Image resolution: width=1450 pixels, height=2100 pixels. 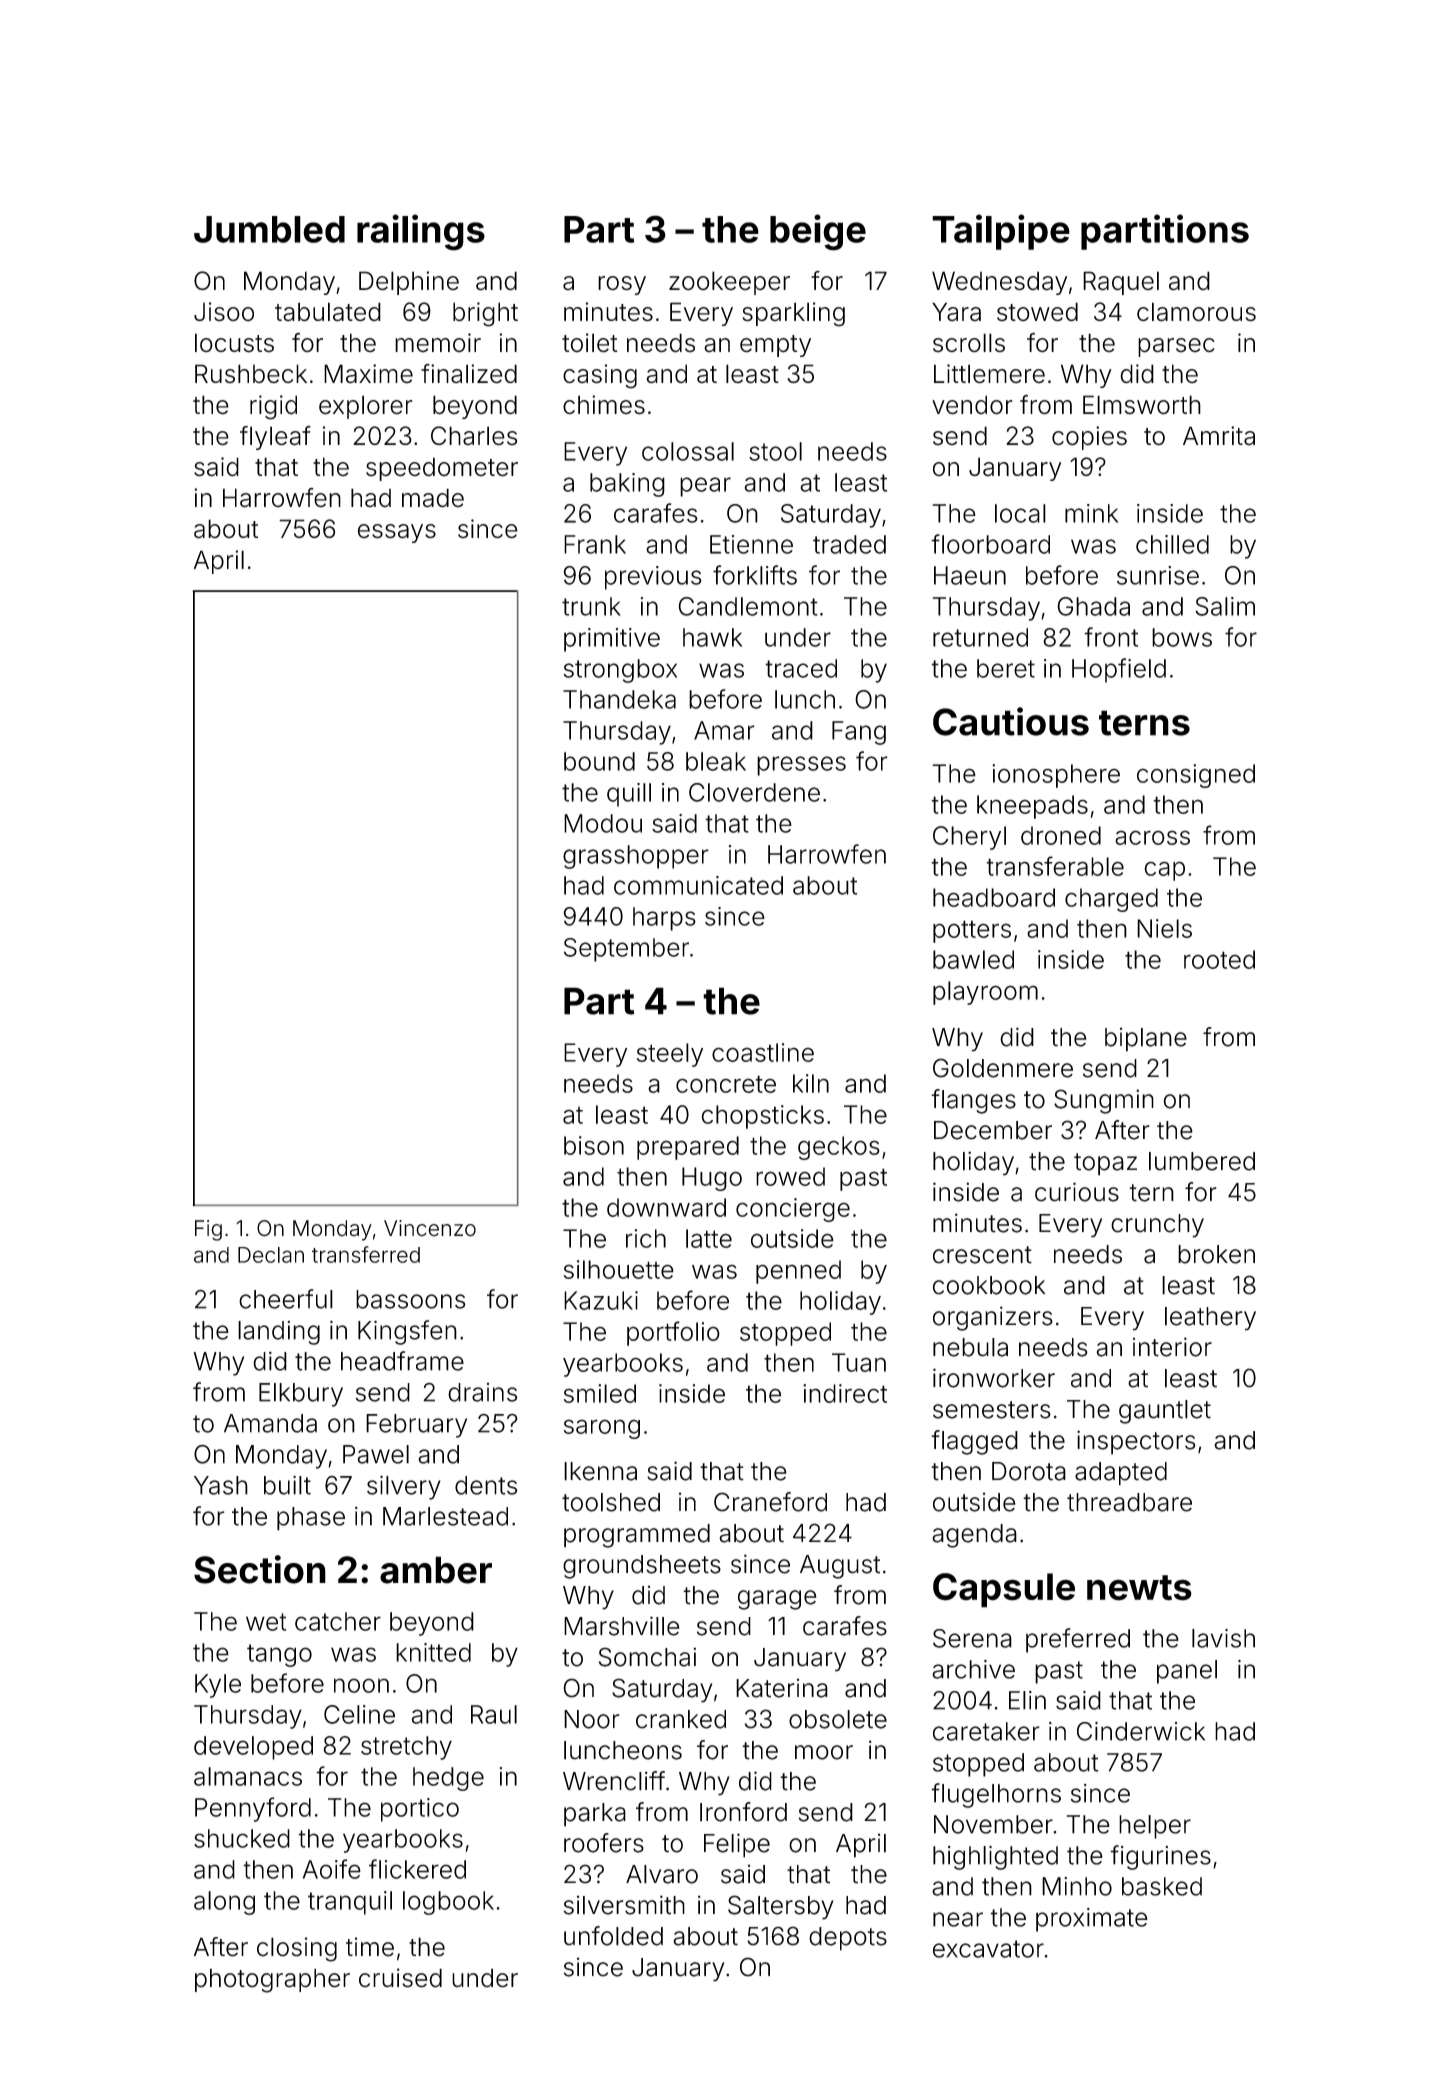 I want to click on headframe, so click(x=402, y=1361).
